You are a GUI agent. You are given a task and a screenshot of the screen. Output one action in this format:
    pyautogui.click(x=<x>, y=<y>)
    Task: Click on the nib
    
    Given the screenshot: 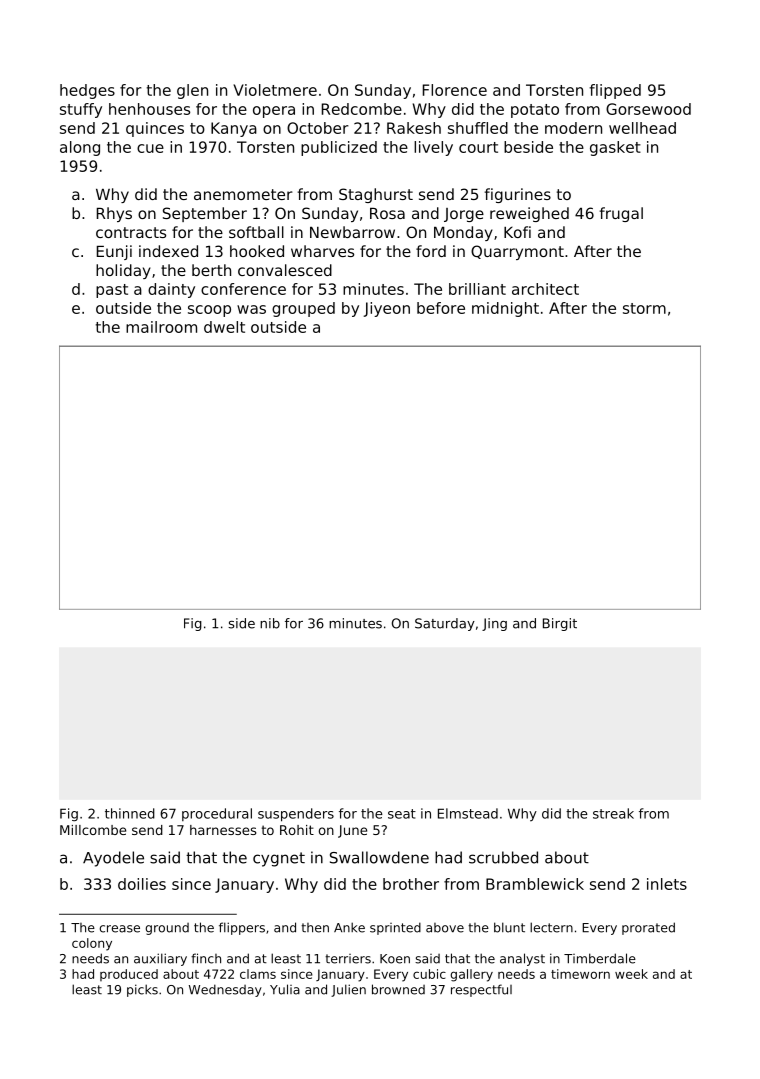 What is the action you would take?
    pyautogui.click(x=270, y=623)
